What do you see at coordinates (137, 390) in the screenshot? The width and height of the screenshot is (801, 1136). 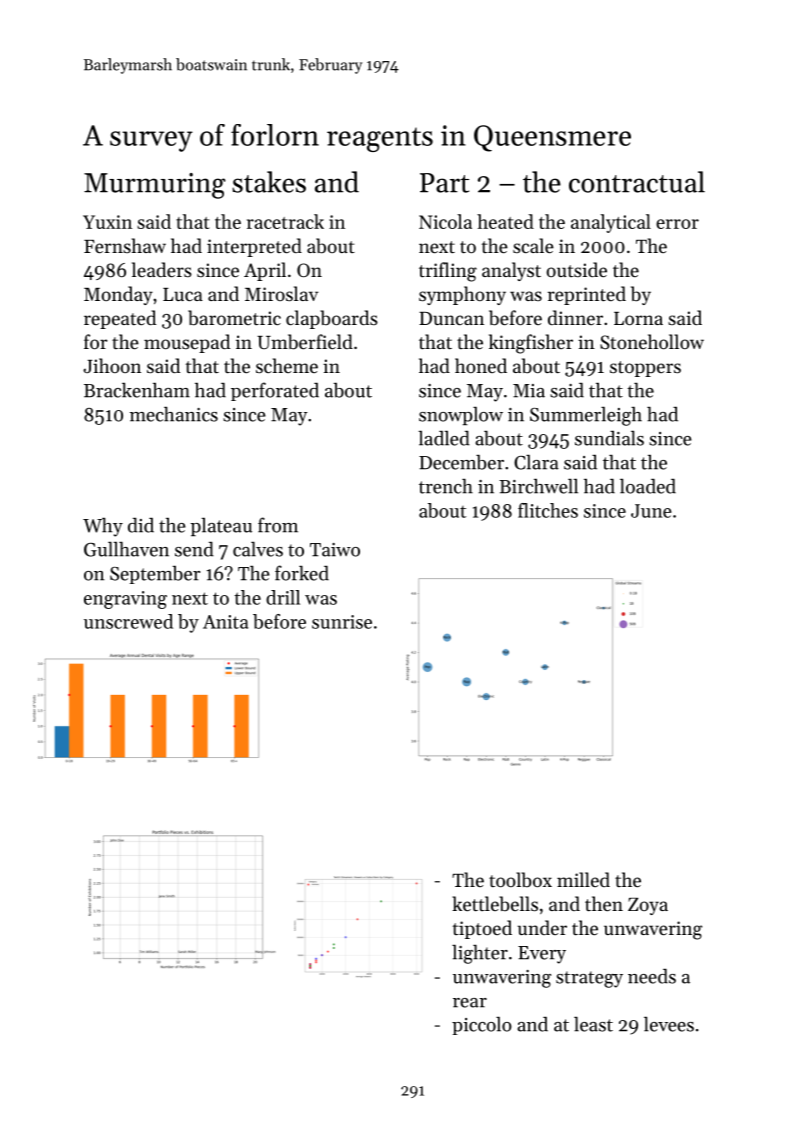 I see `Brackenham` at bounding box center [137, 390].
